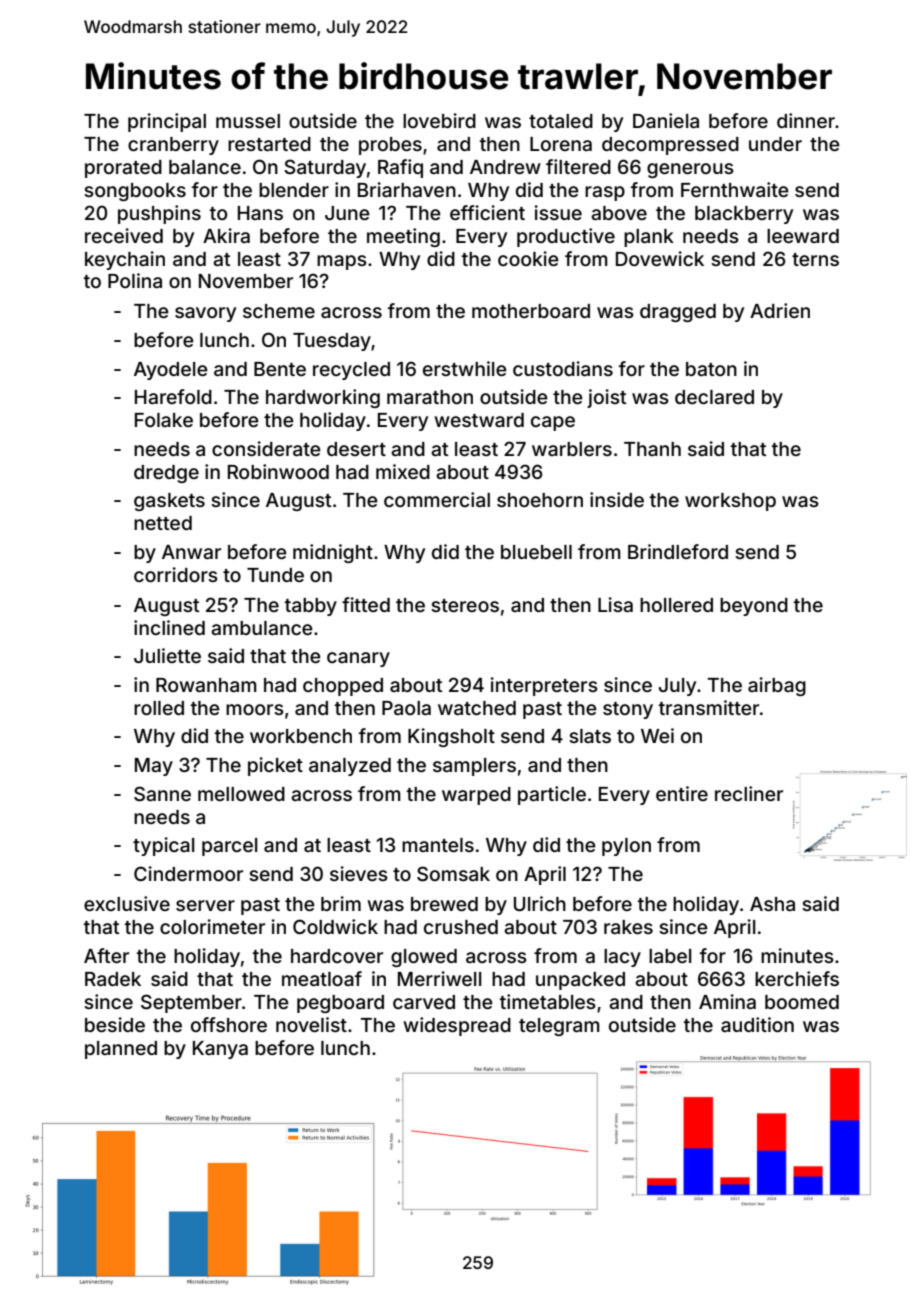  Describe the element at coordinates (754, 607) in the document. I see `beyond` at that location.
